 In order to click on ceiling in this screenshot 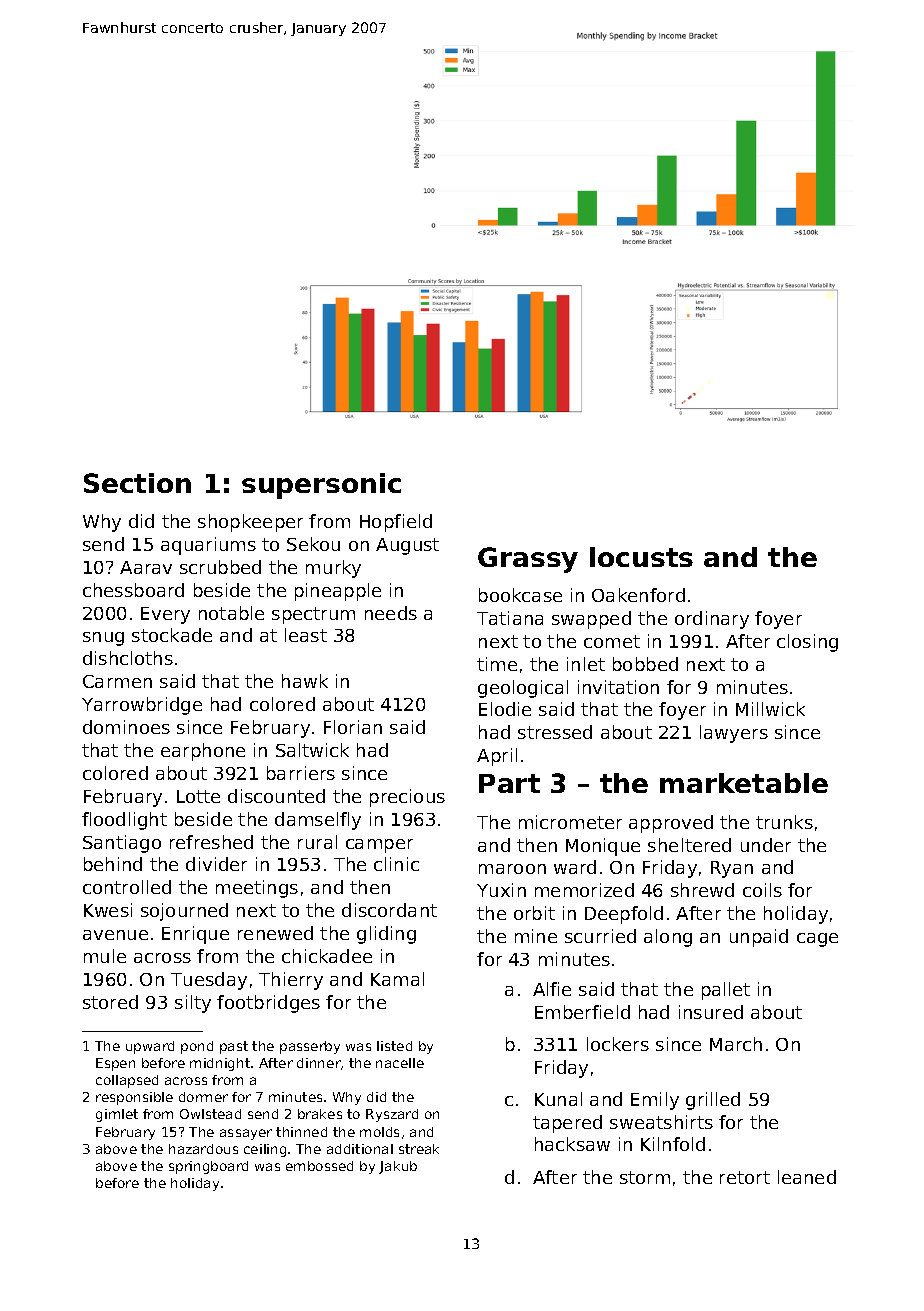, I will do `click(265, 1150)`.
